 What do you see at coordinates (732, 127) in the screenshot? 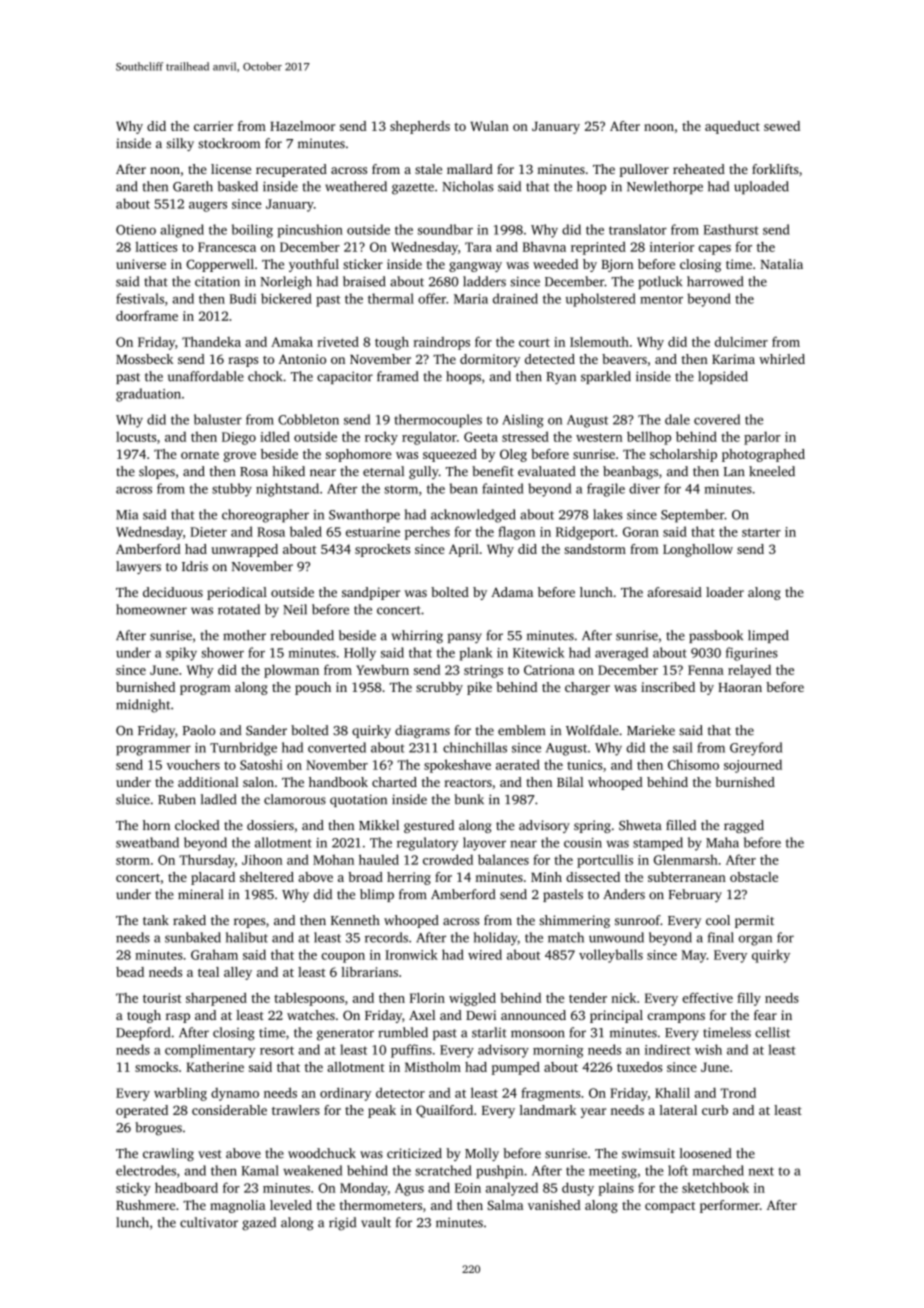
I see `aqueduct` at bounding box center [732, 127].
